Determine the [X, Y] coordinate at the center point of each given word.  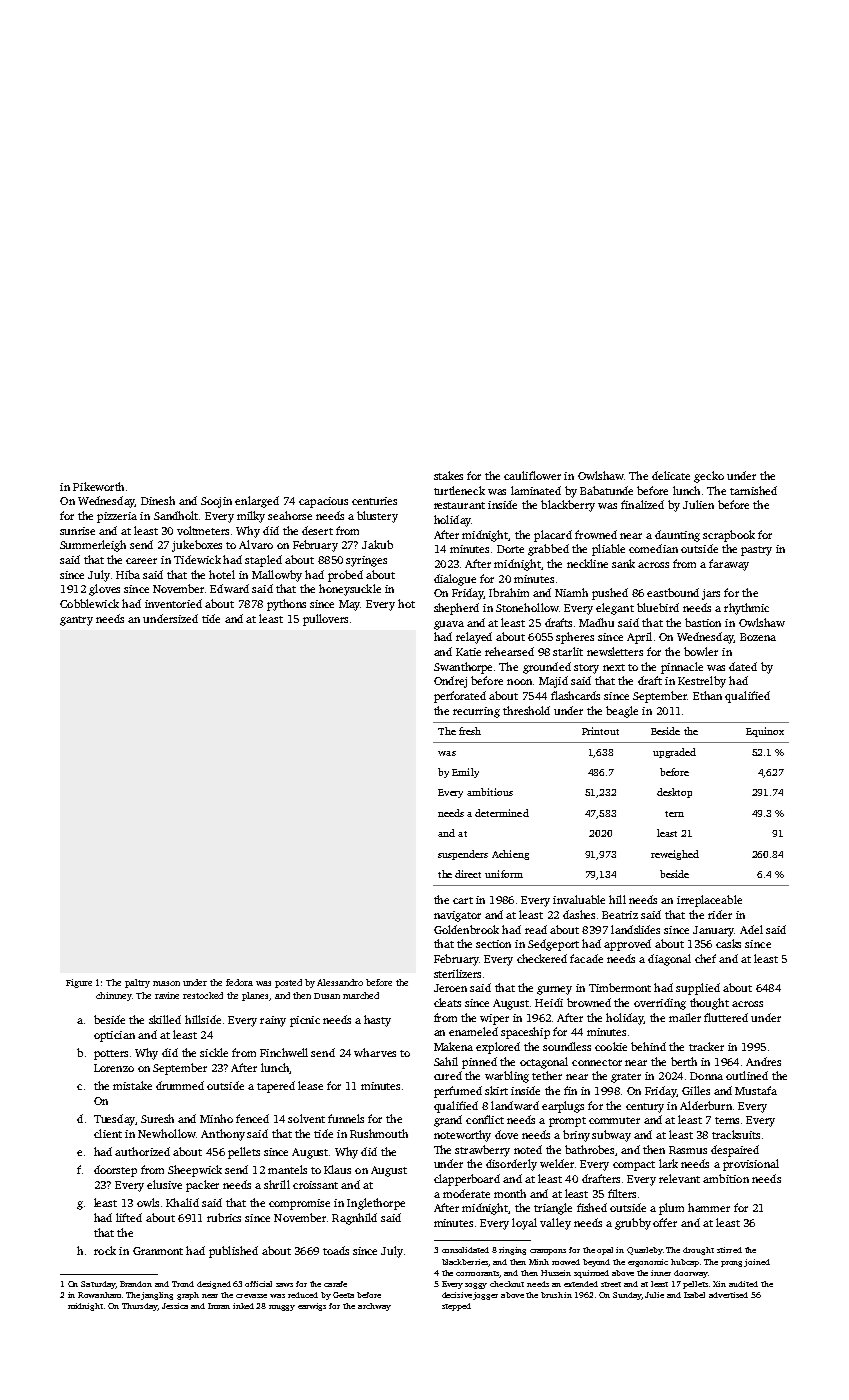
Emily [465, 773]
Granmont [158, 1251]
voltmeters [203, 530]
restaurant [459, 505]
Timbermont [620, 987]
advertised [728, 1295]
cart [463, 900]
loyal [524, 1224]
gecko [709, 477]
